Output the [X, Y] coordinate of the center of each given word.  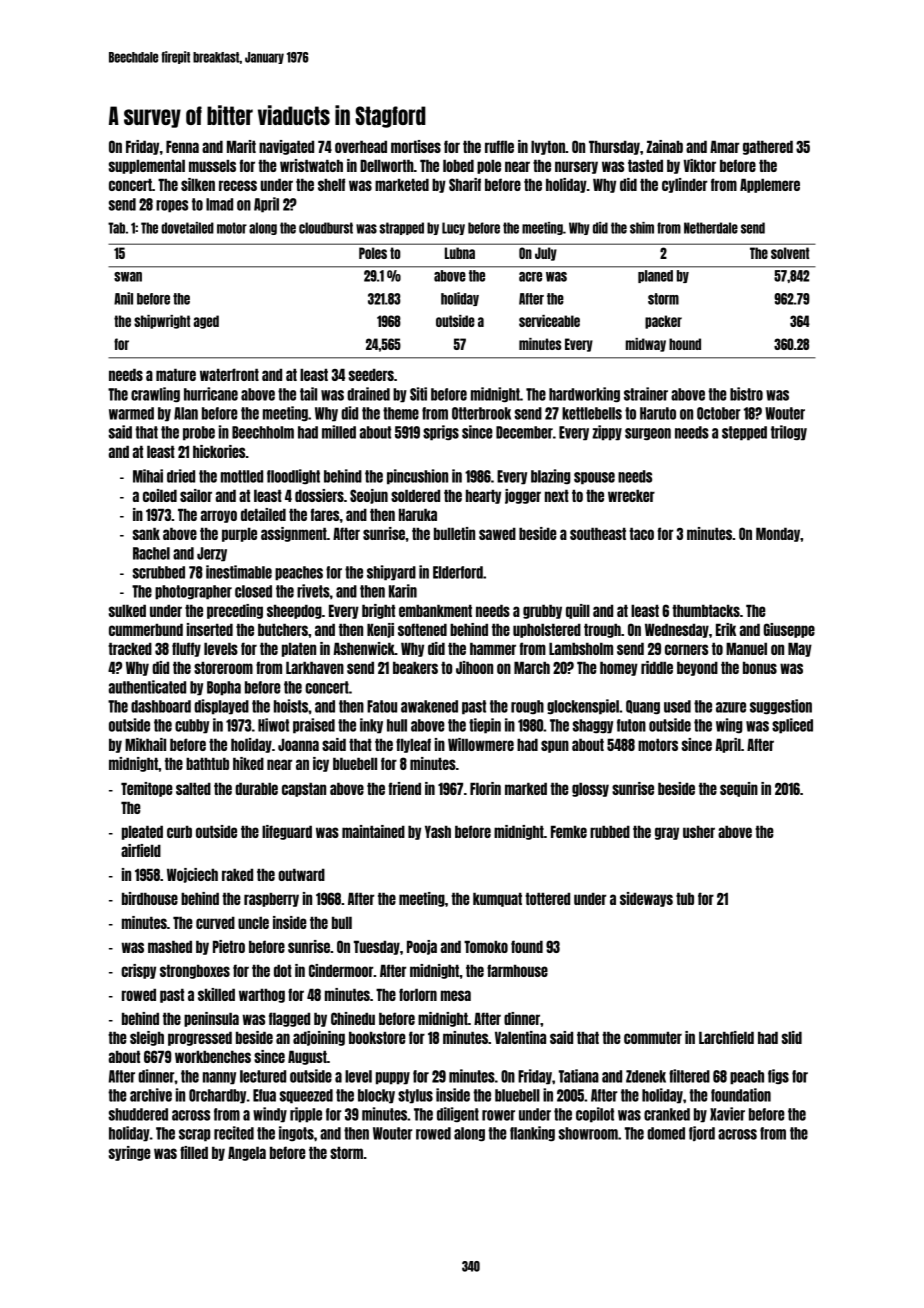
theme [401, 413]
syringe [130, 1153]
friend [405, 788]
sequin [739, 789]
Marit [241, 146]
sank [146, 533]
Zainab [664, 146]
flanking [532, 1134]
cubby [192, 726]
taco [641, 533]
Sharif [465, 184]
